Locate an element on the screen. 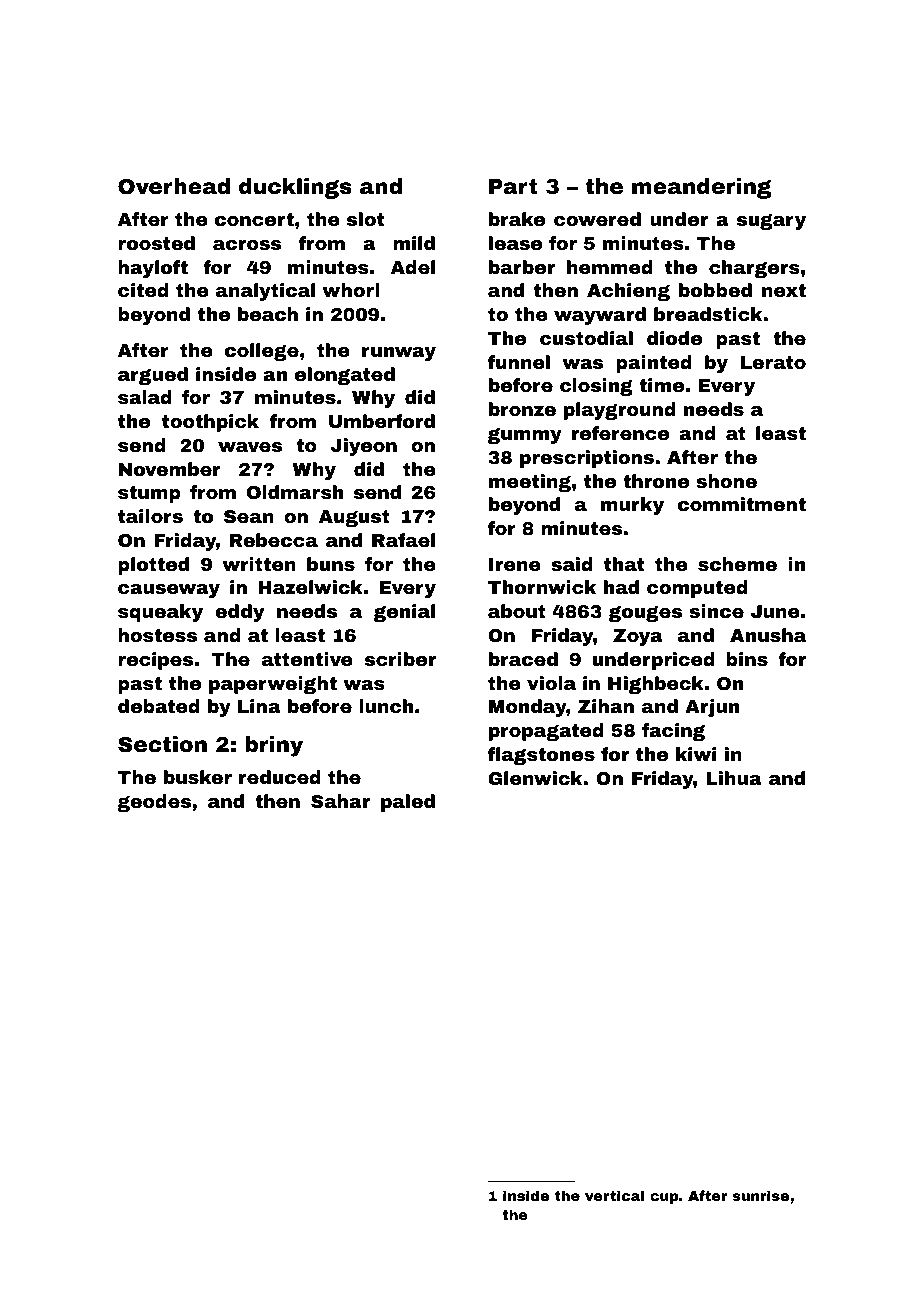 Image resolution: width=924 pixels, height=1311 pixels. salad is located at coordinates (145, 397).
